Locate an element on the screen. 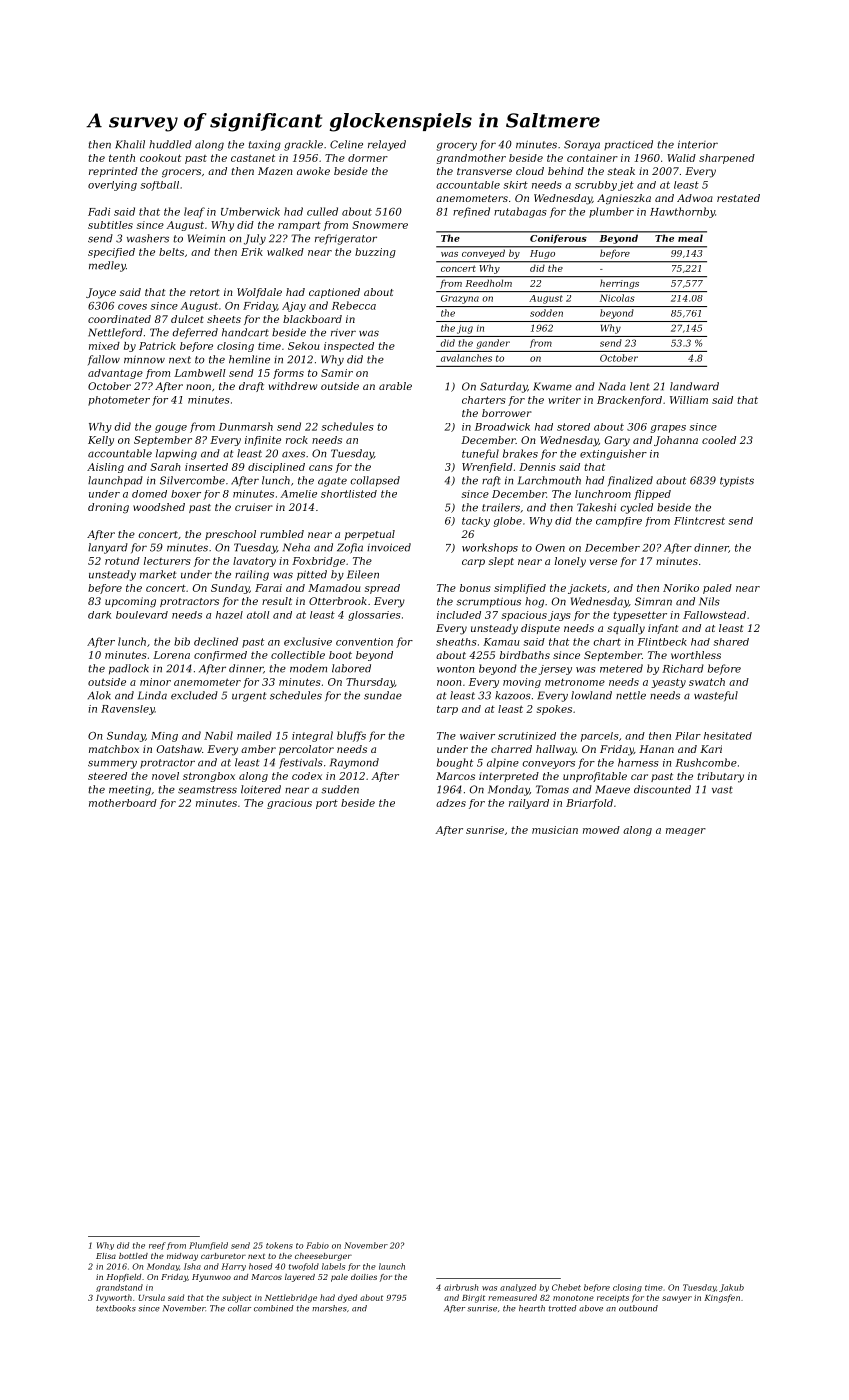 The height and width of the screenshot is (1400, 849). textbooks is located at coordinates (116, 1308).
